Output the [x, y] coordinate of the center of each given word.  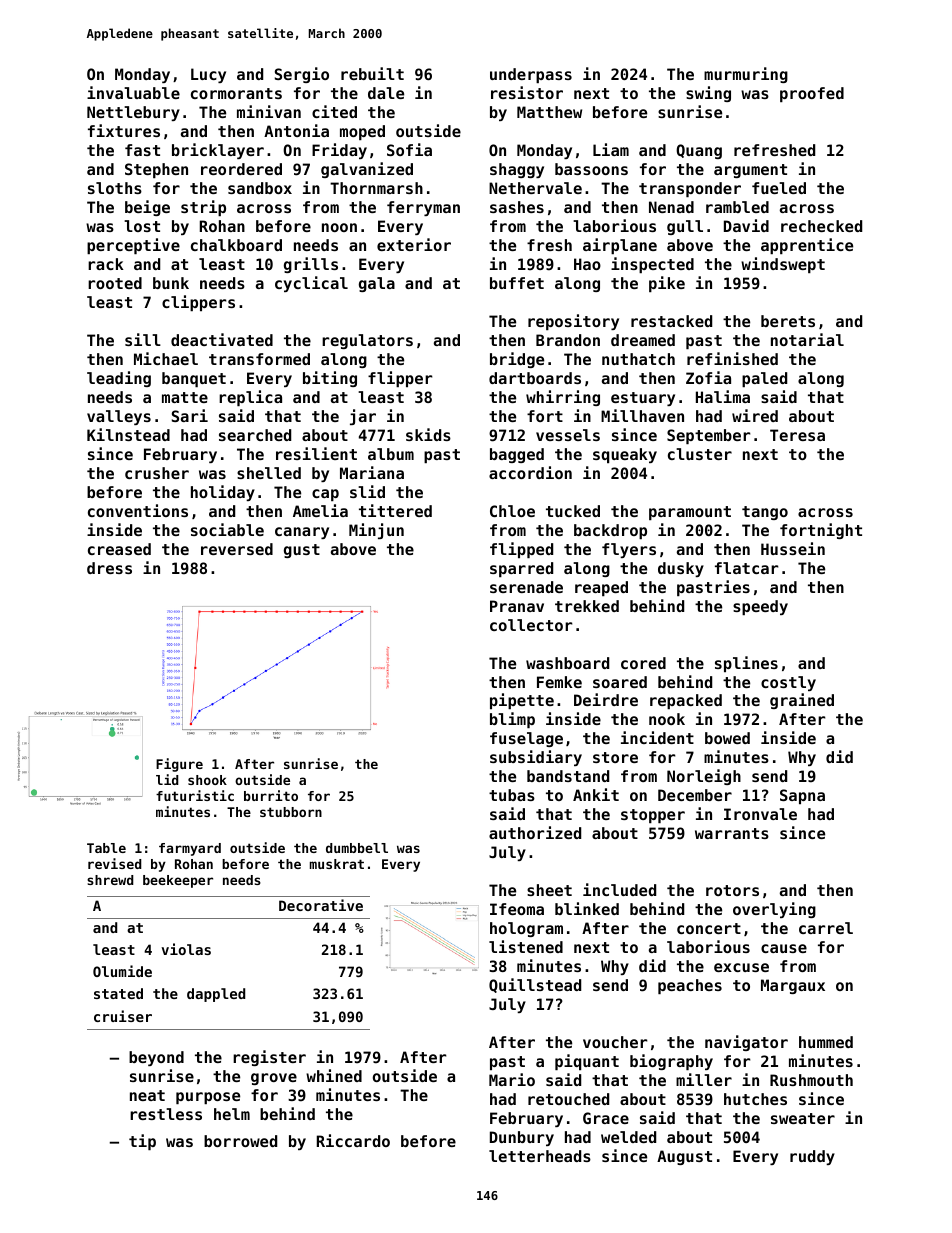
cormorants [236, 93]
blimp [512, 720]
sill [143, 339]
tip [142, 1142]
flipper [400, 379]
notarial [807, 339]
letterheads [540, 1156]
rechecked [821, 226]
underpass [531, 75]
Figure [179, 765]
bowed [727, 738]
